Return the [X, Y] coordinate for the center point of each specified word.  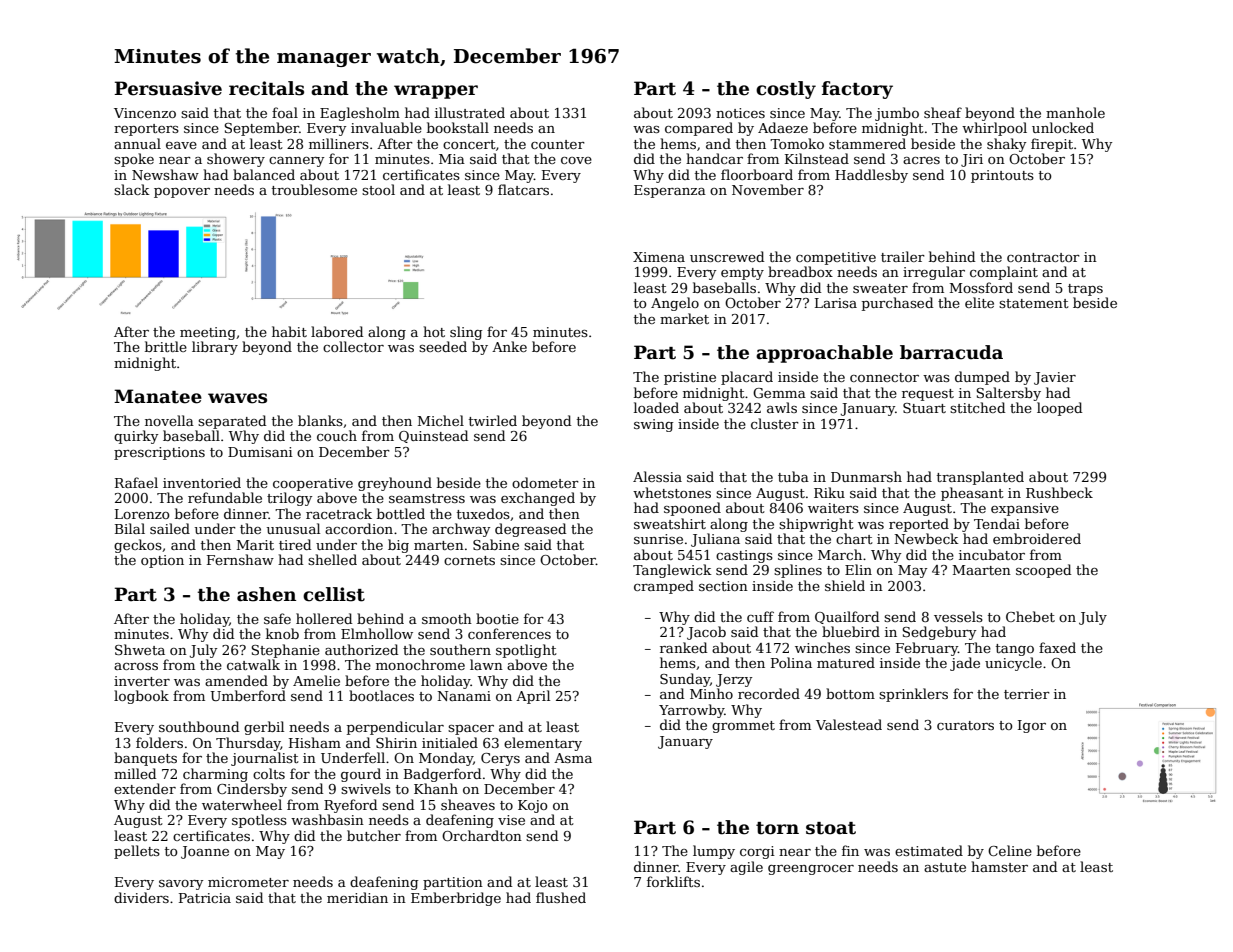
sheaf [943, 112]
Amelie [316, 680]
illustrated [470, 112]
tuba [793, 476]
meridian [357, 897]
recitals [266, 88]
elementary [543, 744]
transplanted [980, 478]
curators [965, 725]
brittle [166, 346]
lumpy [714, 852]
